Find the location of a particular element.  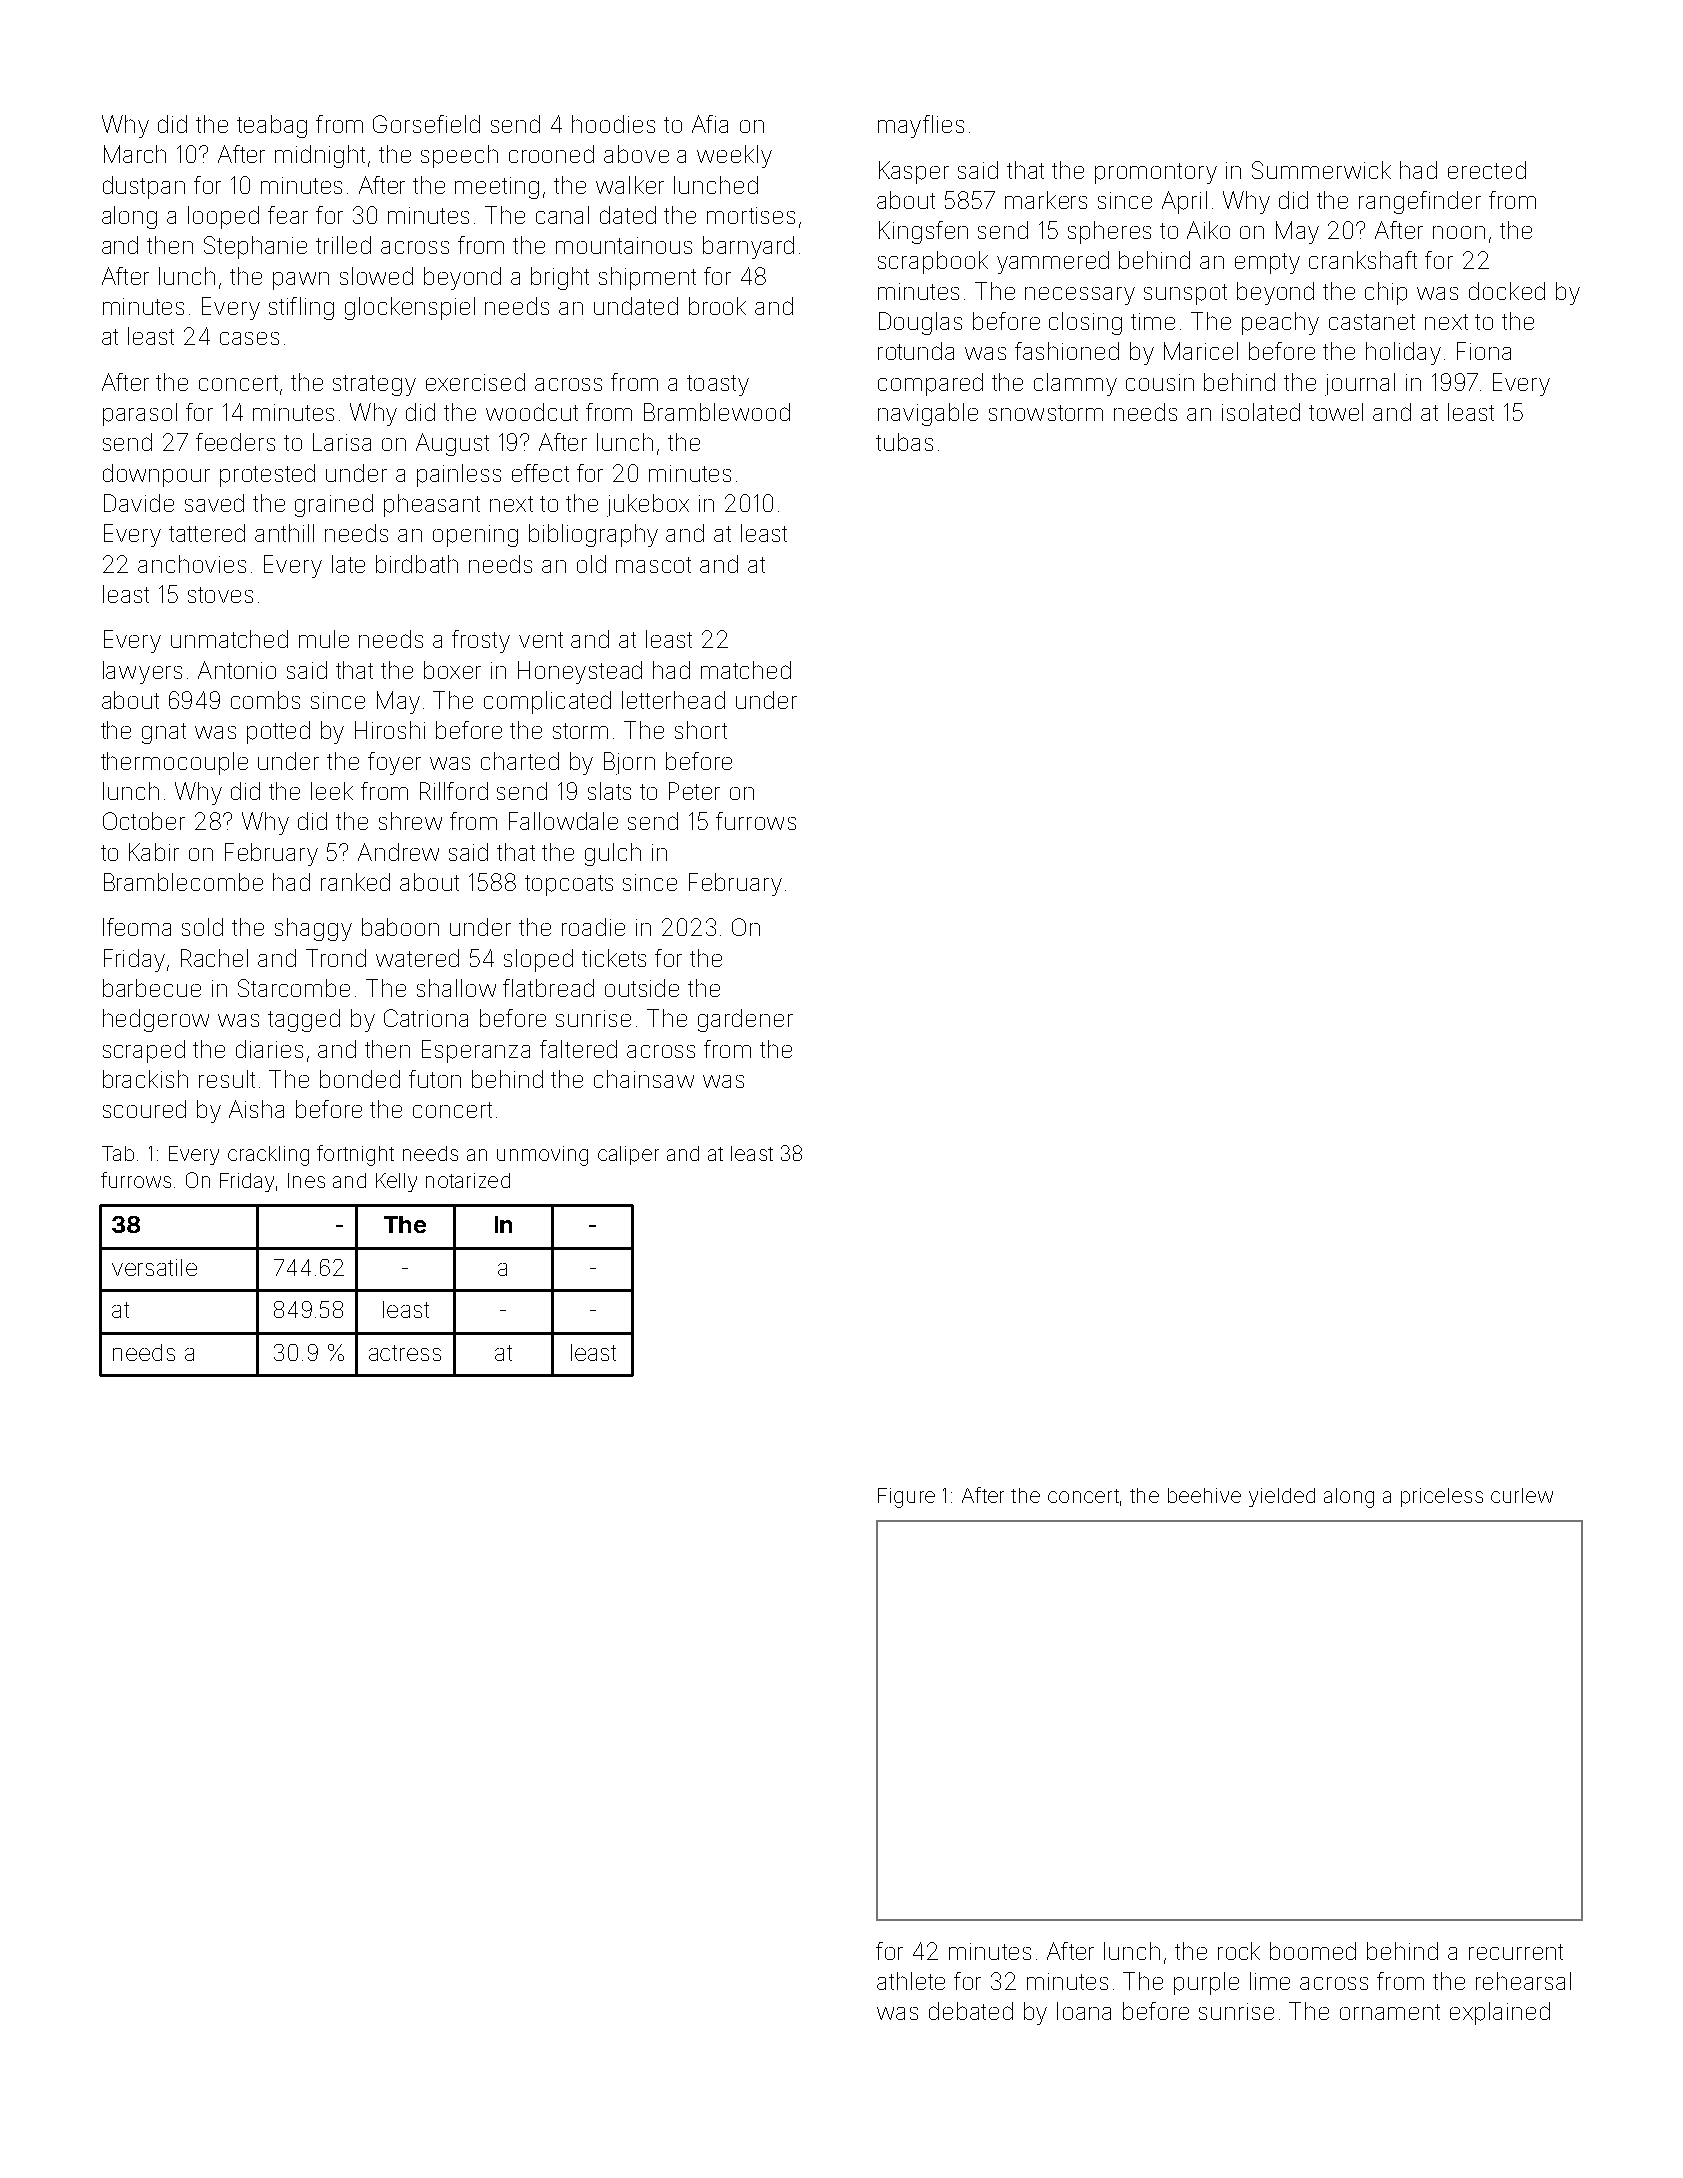

mascot is located at coordinates (653, 565).
